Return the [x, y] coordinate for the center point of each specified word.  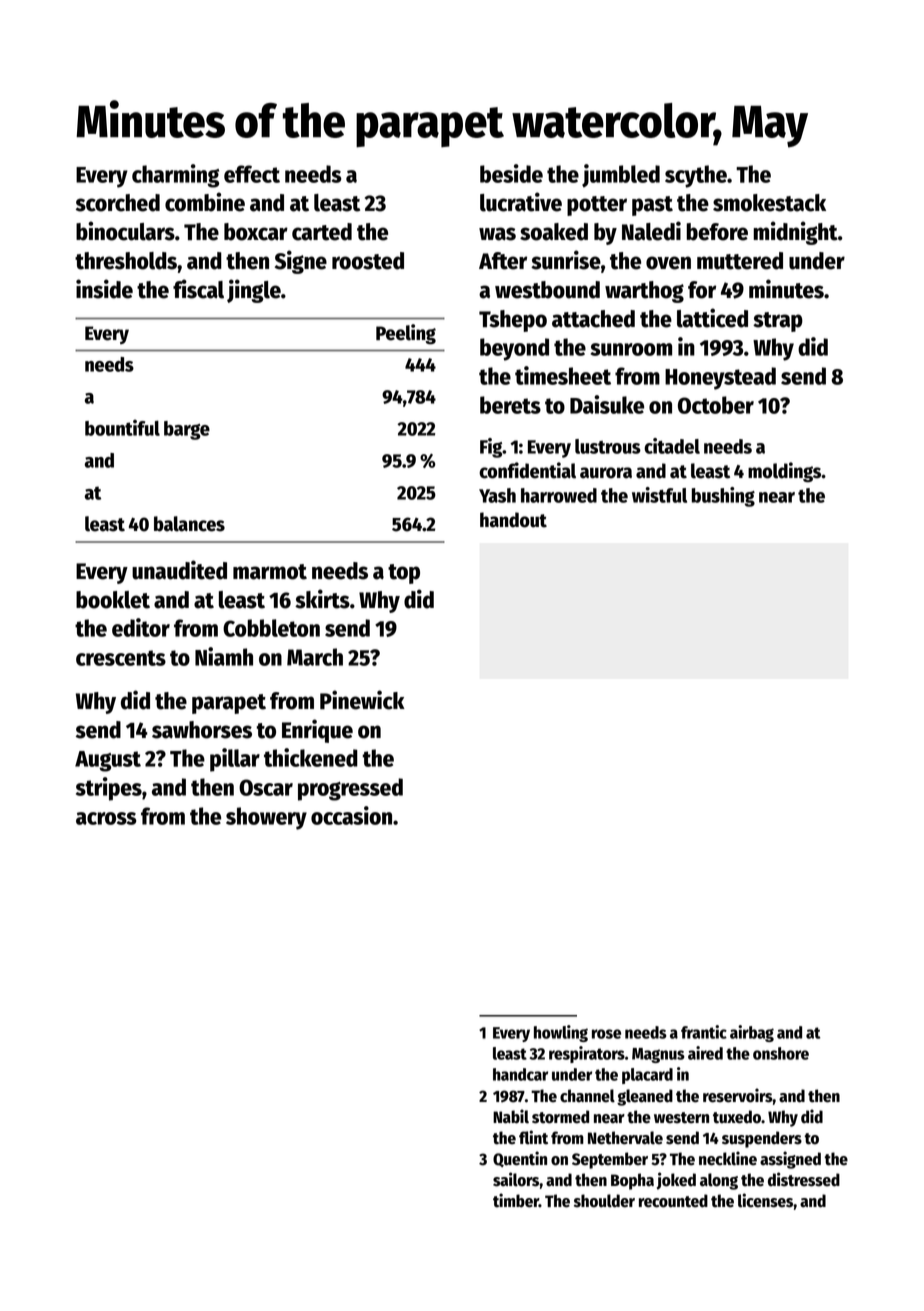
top [404, 574]
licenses [765, 1200]
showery [266, 818]
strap [778, 322]
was [497, 234]
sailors [516, 1179]
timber [516, 1200]
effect [252, 174]
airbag [752, 1033]
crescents [121, 658]
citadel [672, 446]
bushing [723, 497]
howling [561, 1033]
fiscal [198, 289]
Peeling [406, 334]
